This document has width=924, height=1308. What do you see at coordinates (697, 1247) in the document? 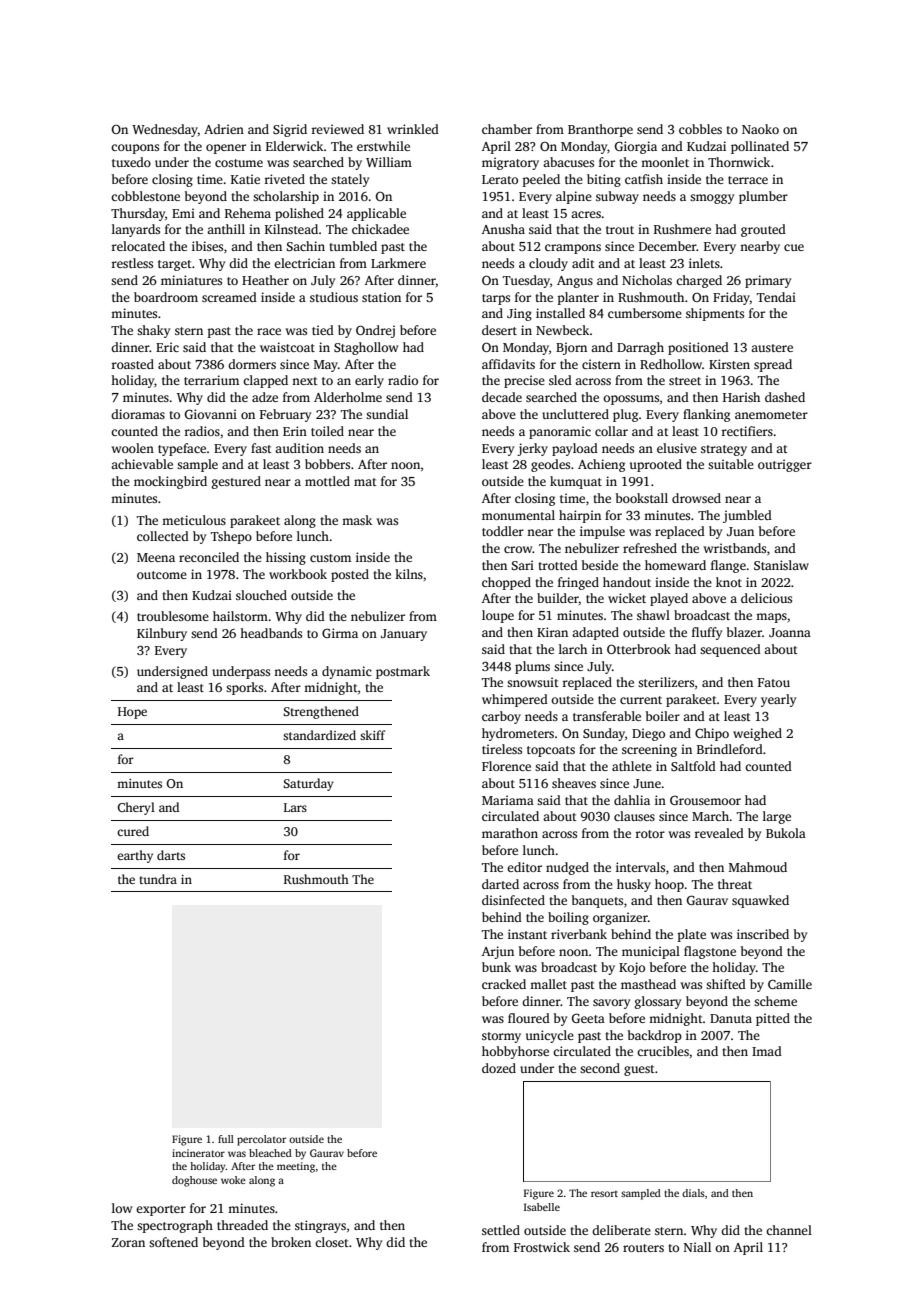
I see `Niall` at bounding box center [697, 1247].
